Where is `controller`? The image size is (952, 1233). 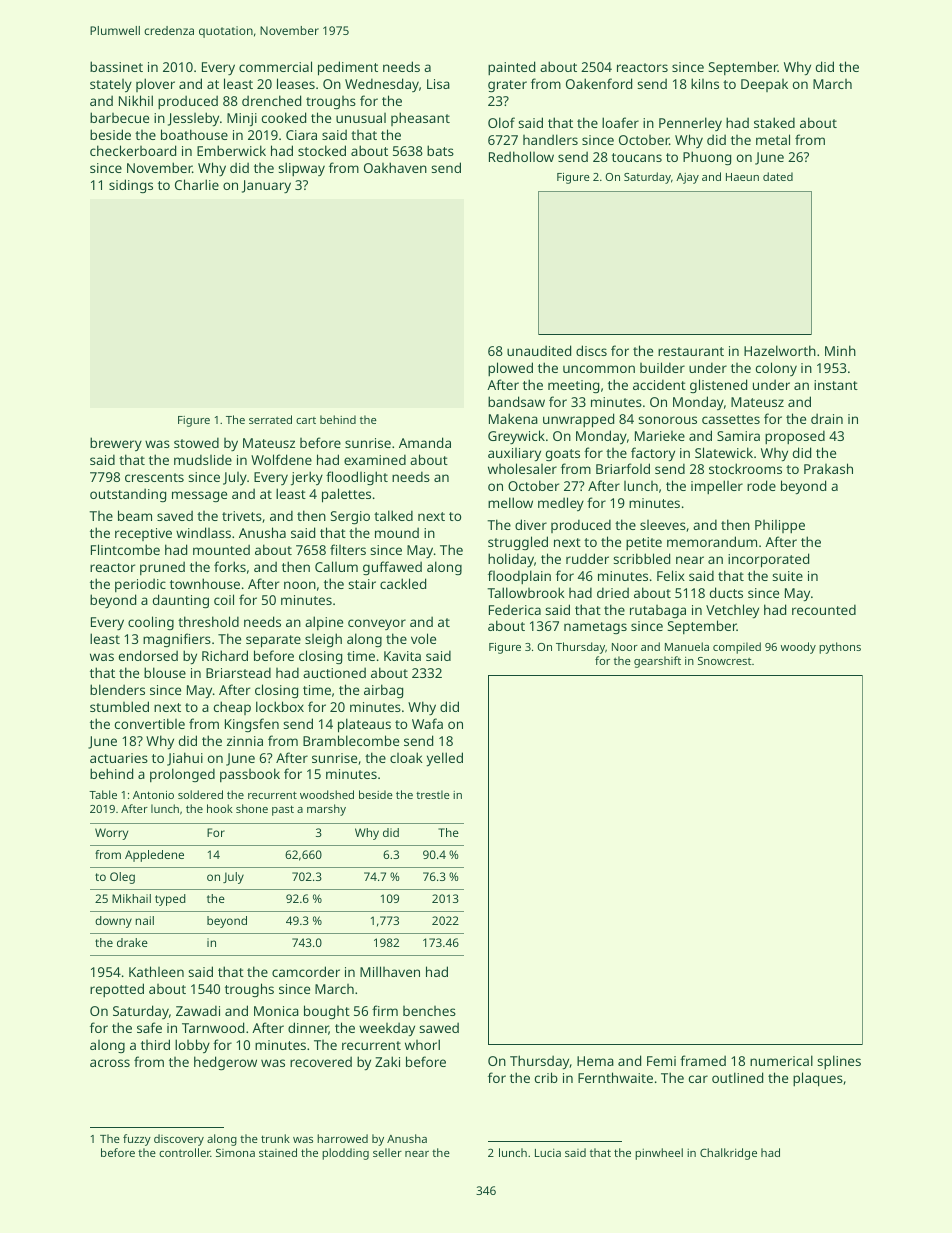
controller is located at coordinates (185, 1152).
